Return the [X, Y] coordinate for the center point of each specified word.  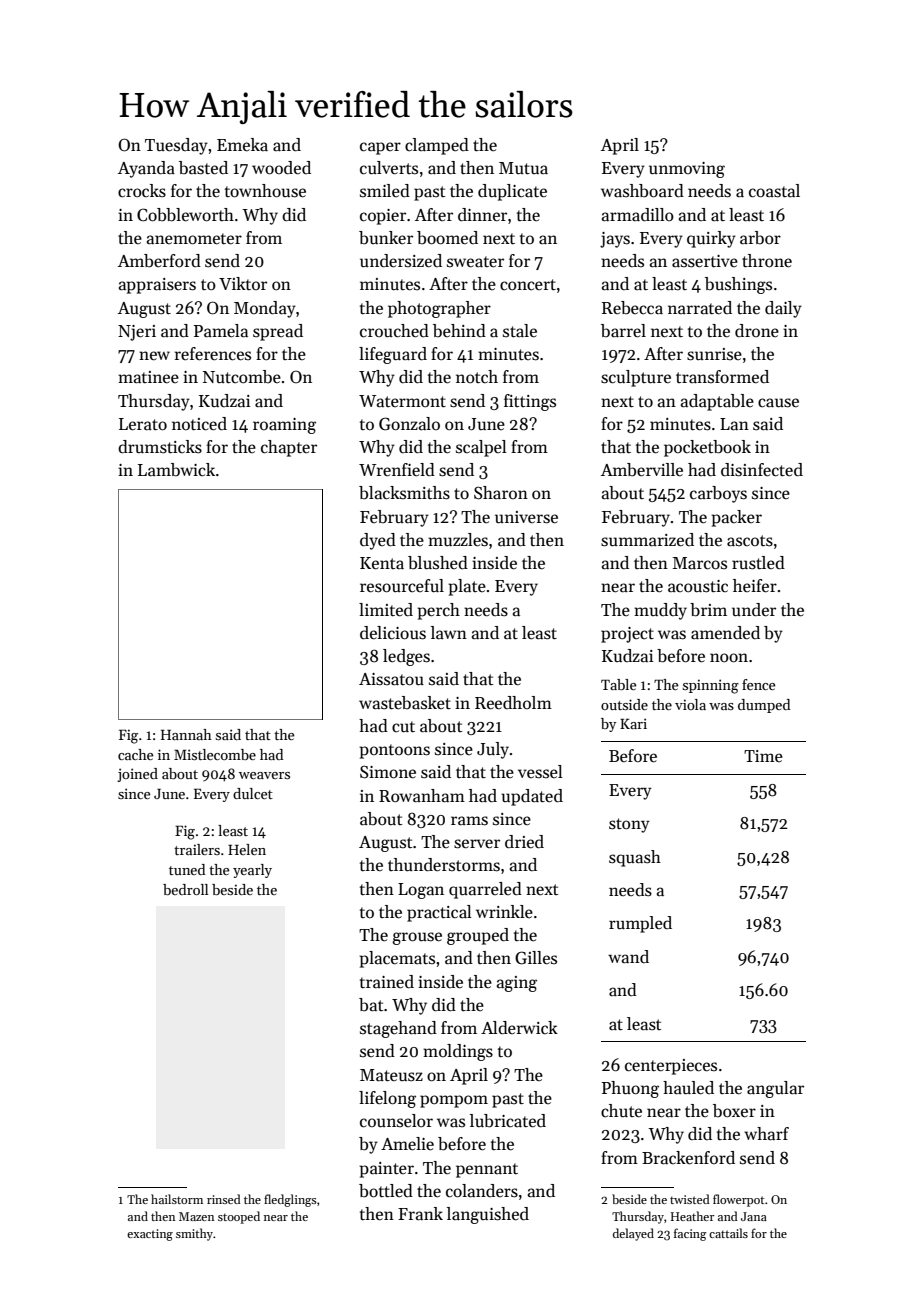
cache [135, 754]
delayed [633, 1234]
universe [526, 517]
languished [488, 1215]
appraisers [157, 286]
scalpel [481, 448]
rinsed [224, 1199]
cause [778, 403]
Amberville [642, 470]
